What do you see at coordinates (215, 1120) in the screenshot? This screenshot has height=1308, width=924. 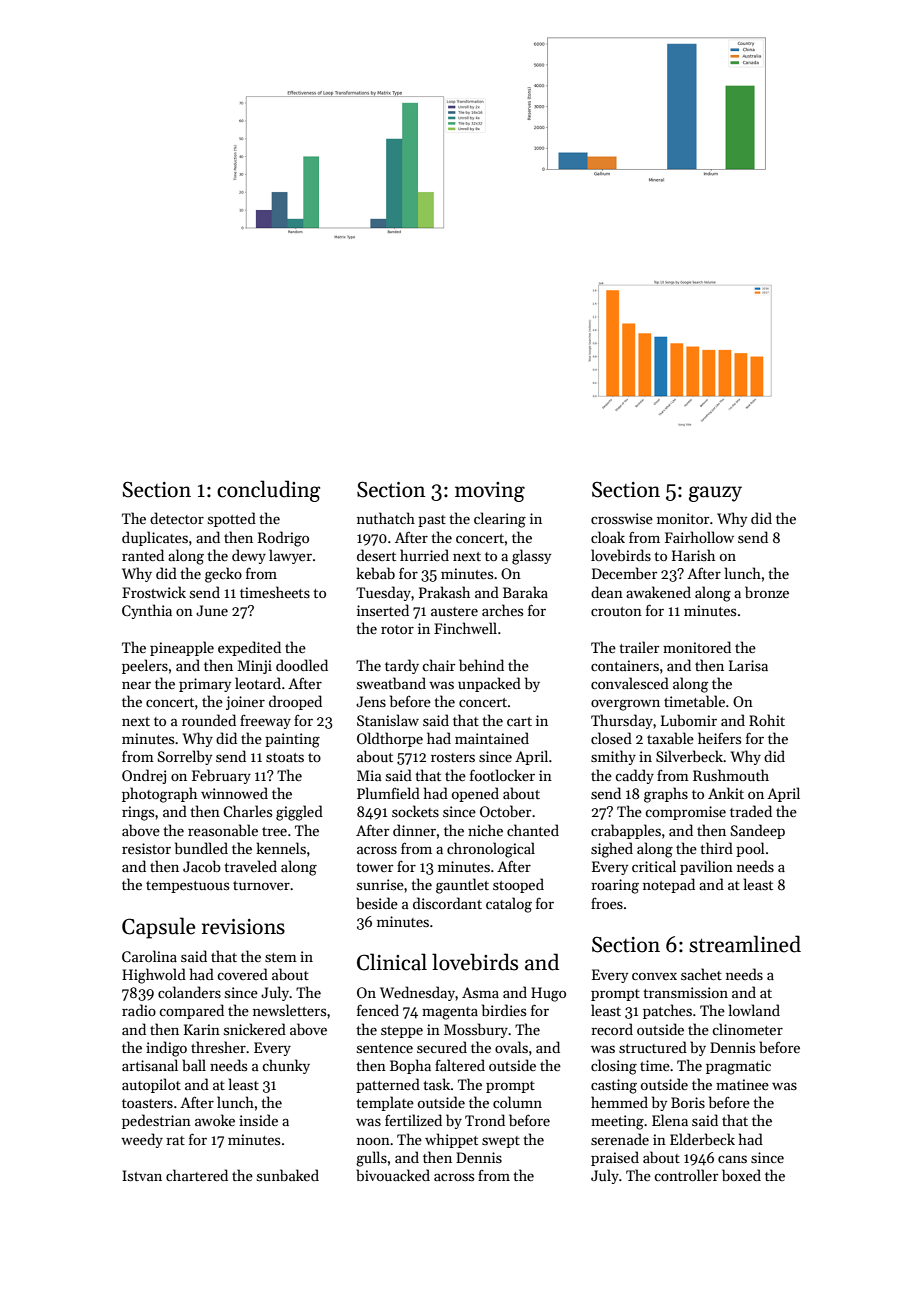 I see `awoke` at bounding box center [215, 1120].
